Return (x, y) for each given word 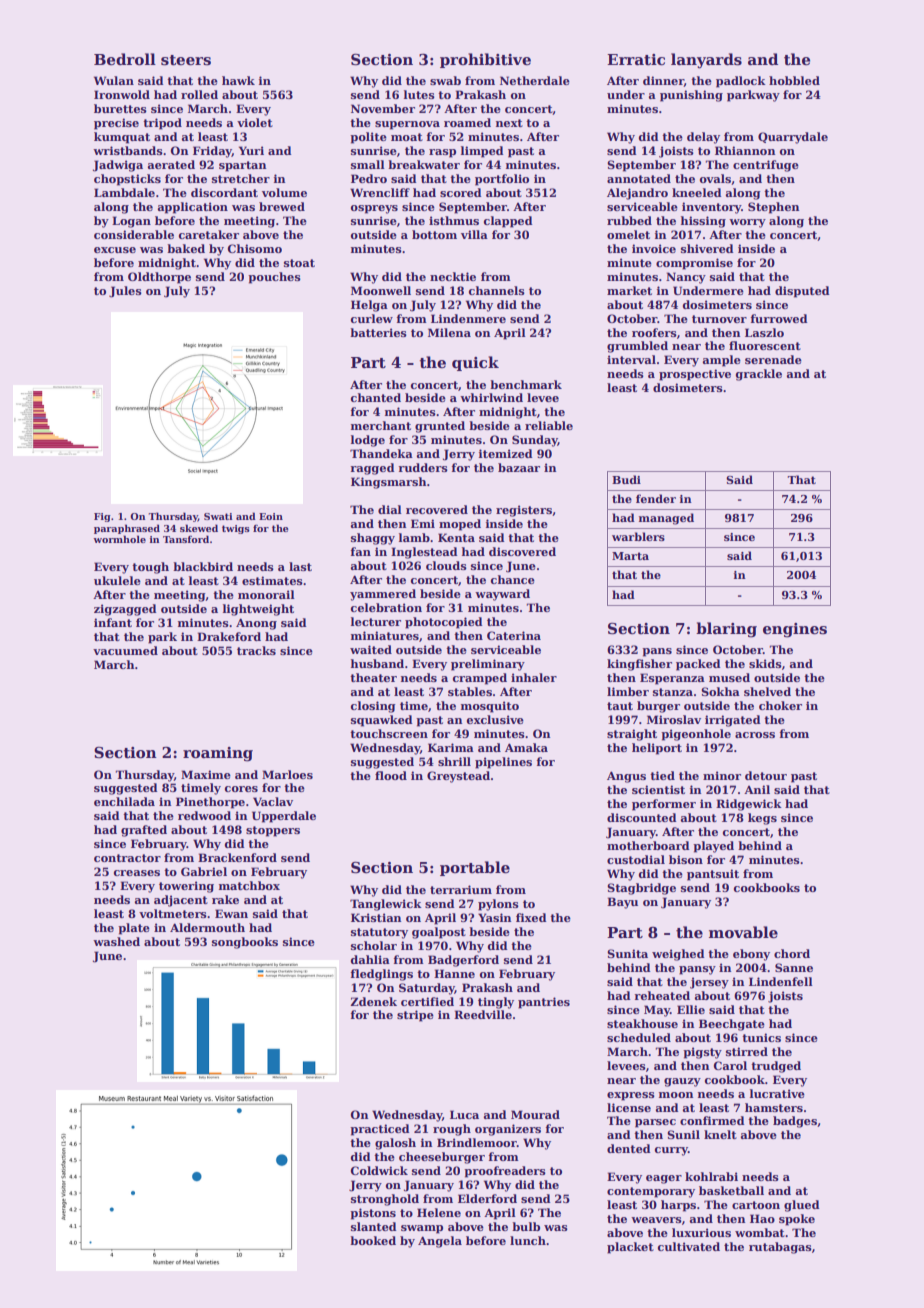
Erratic (636, 59)
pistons (373, 1214)
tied (662, 775)
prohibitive (485, 60)
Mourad (535, 1114)
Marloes (287, 774)
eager (664, 1179)
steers (186, 60)
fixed (531, 917)
